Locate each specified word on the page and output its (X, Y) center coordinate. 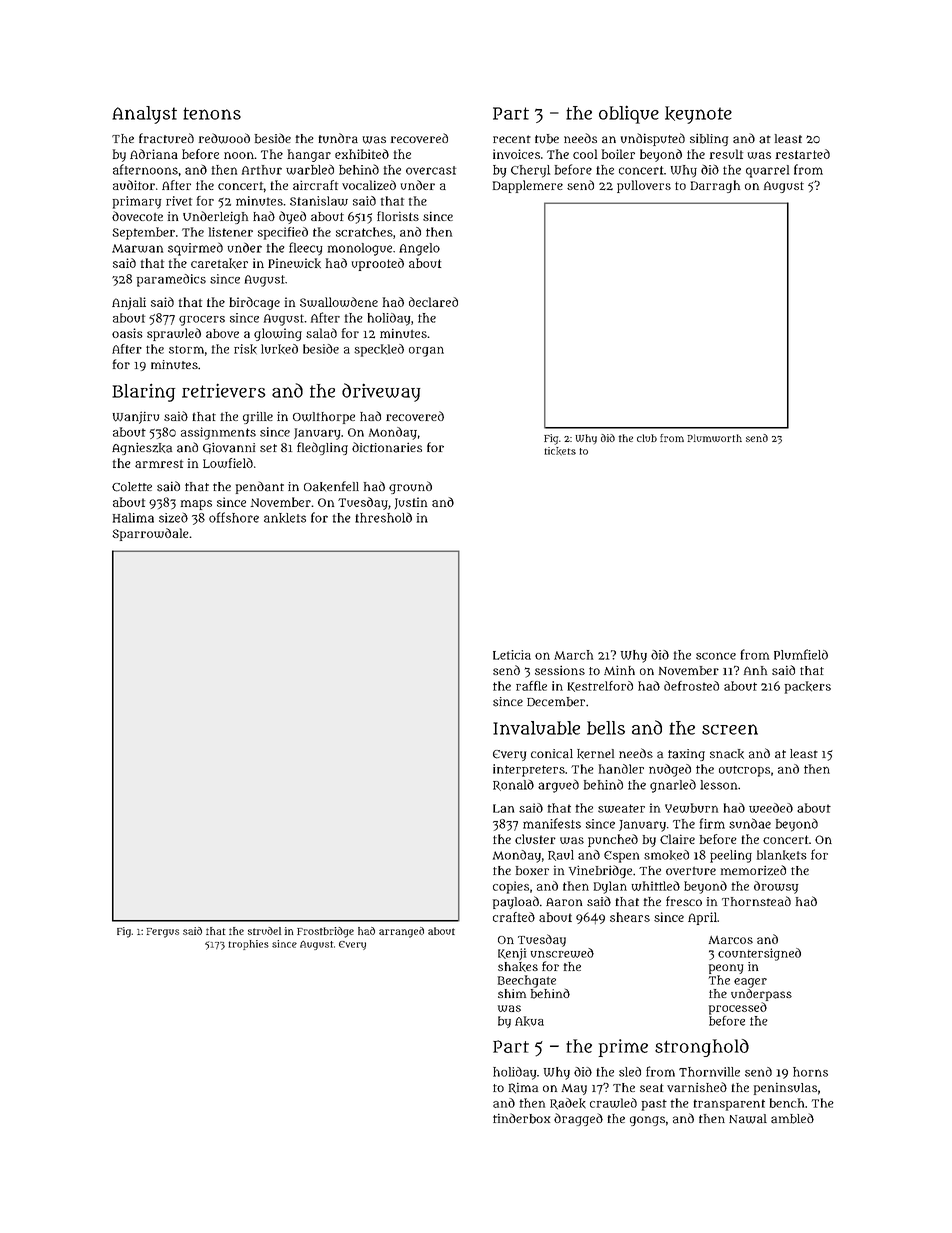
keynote (698, 115)
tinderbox (521, 1118)
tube (547, 139)
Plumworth (715, 438)
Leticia (512, 655)
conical (552, 754)
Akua (529, 1021)
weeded (771, 808)
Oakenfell (331, 486)
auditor (134, 185)
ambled (792, 1118)
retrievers (223, 390)
